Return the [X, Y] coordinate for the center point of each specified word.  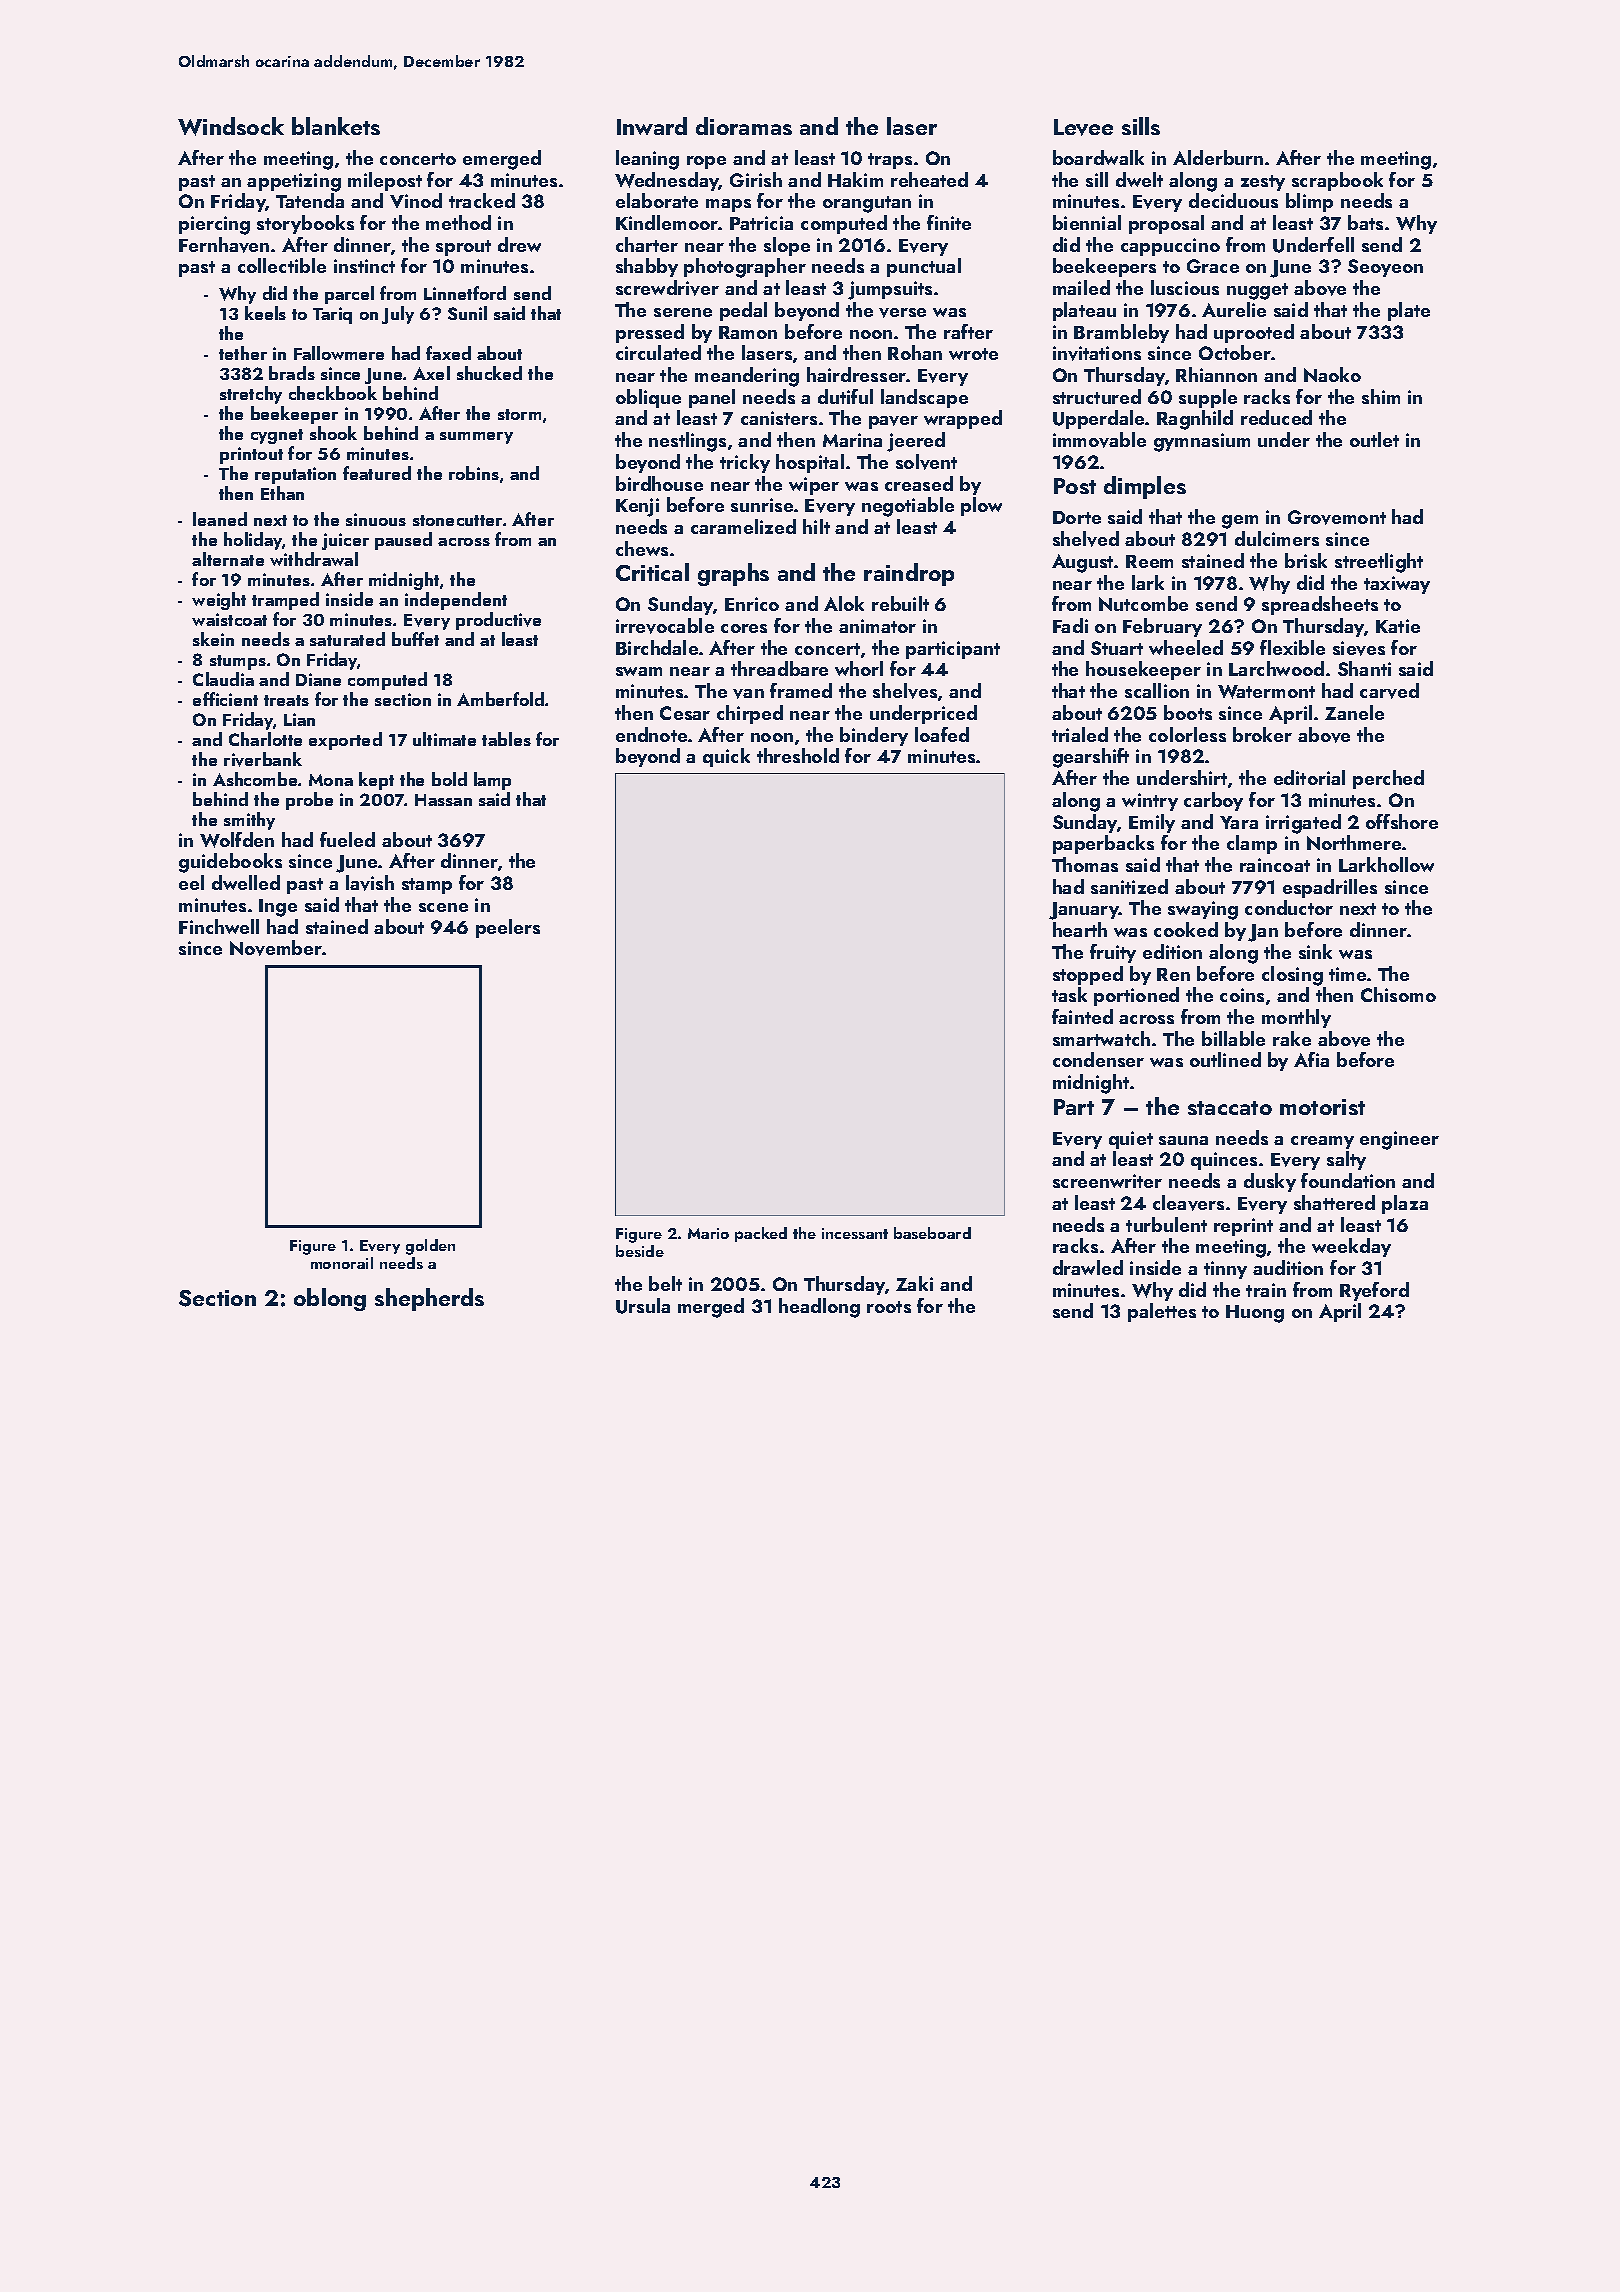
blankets [336, 126]
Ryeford [1374, 1291]
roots [889, 1307]
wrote [973, 354]
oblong [330, 1299]
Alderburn [1218, 157]
